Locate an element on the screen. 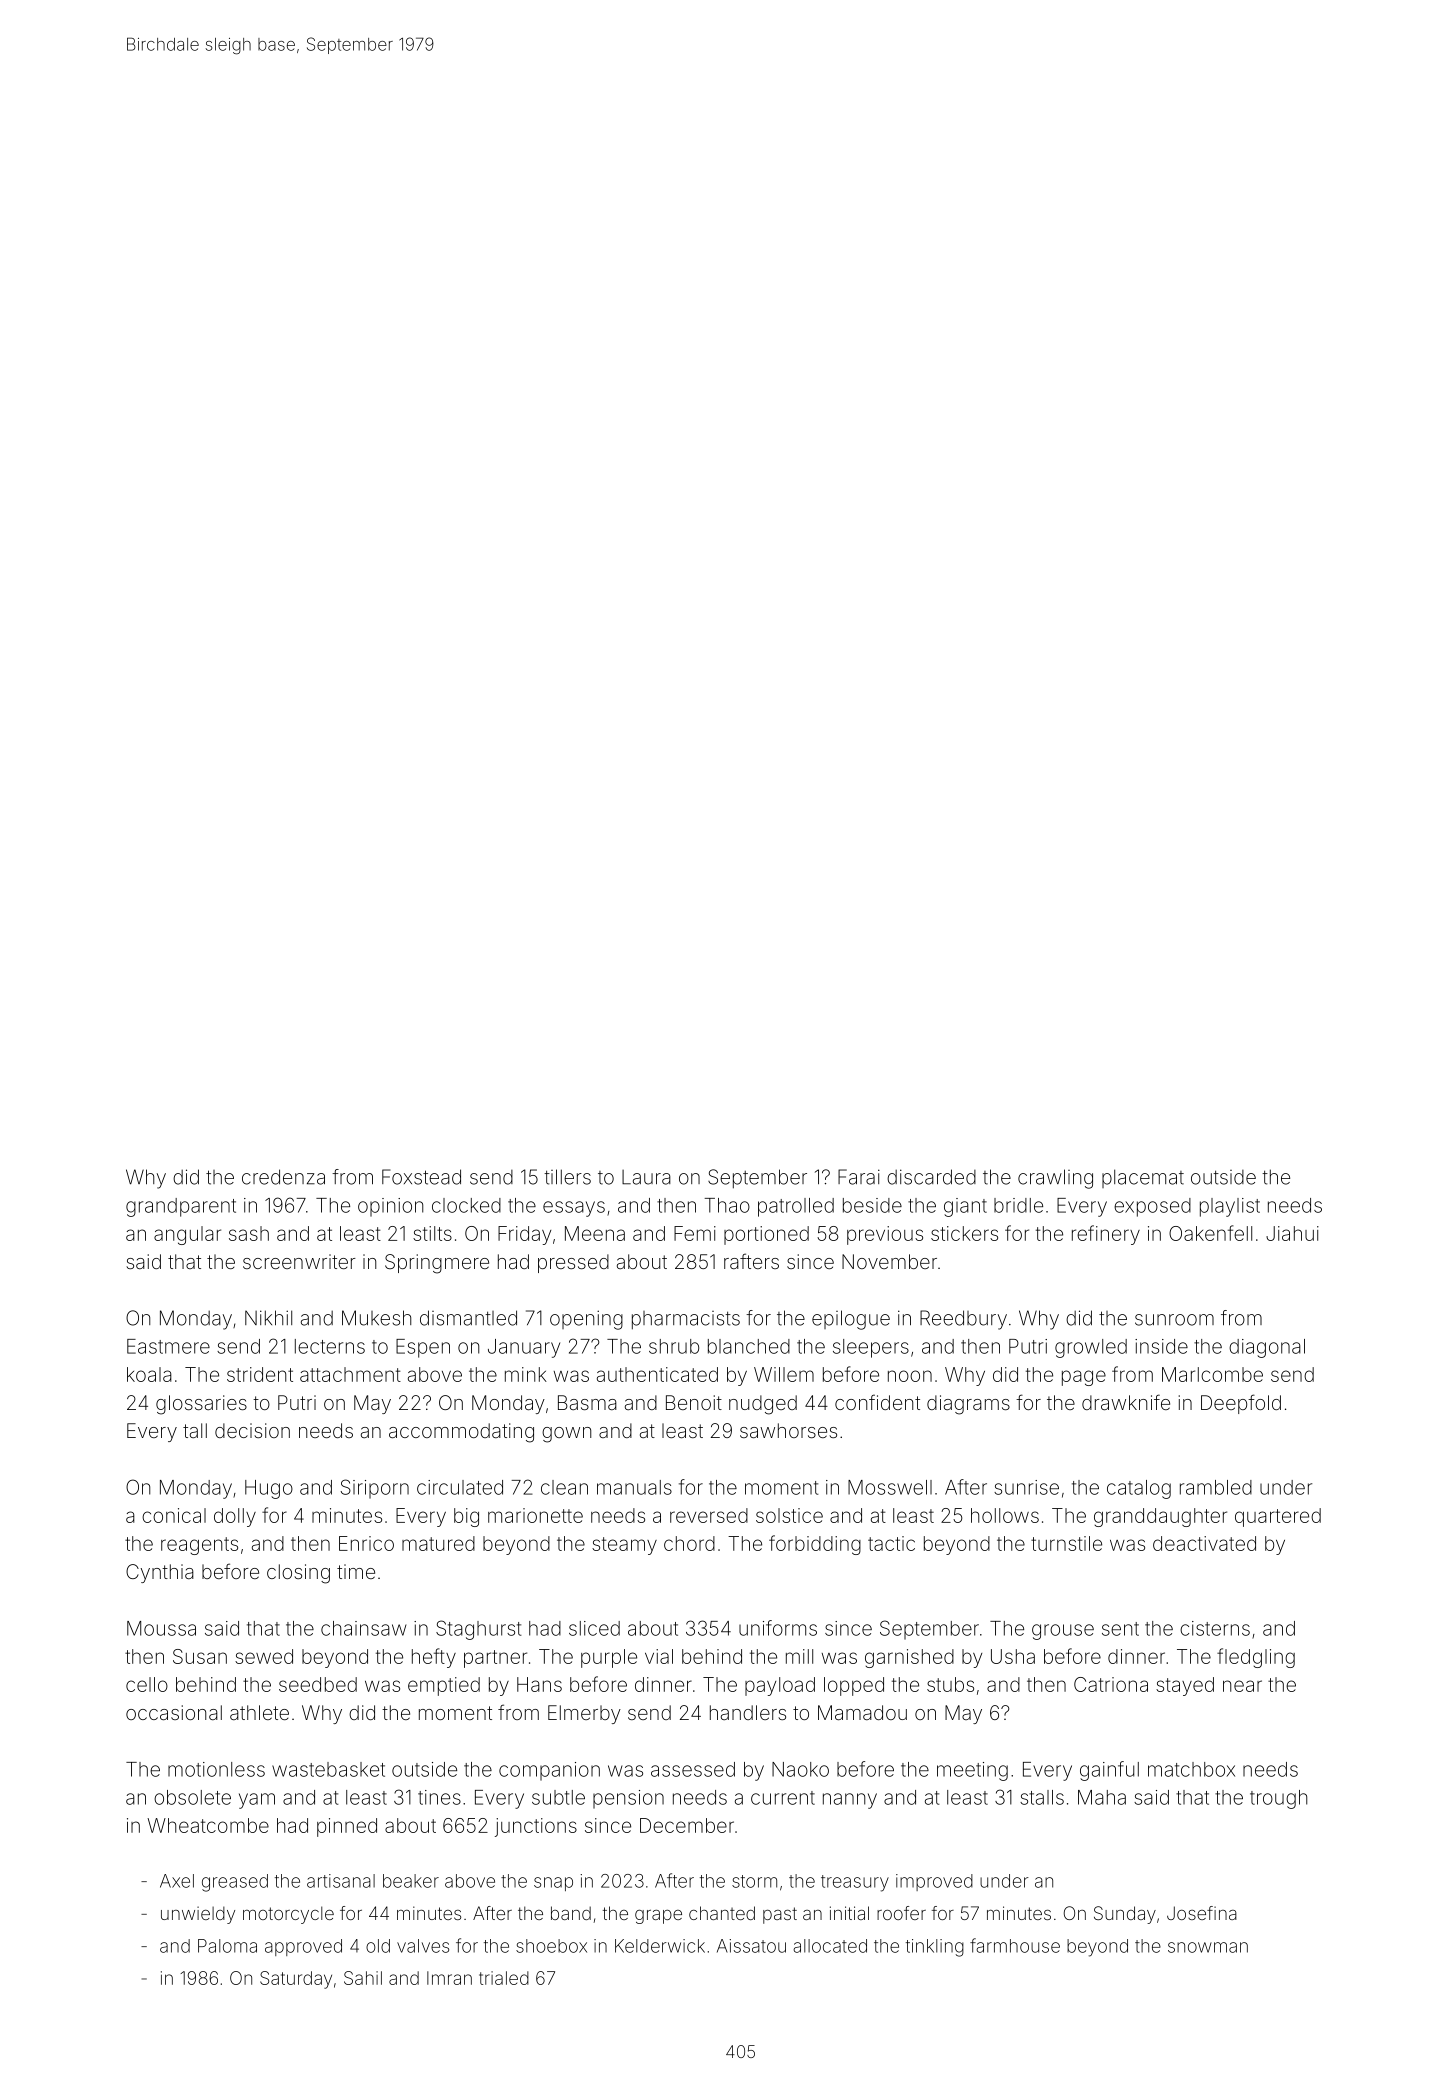 The height and width of the screenshot is (2100, 1450). portioned is located at coordinates (766, 1235).
